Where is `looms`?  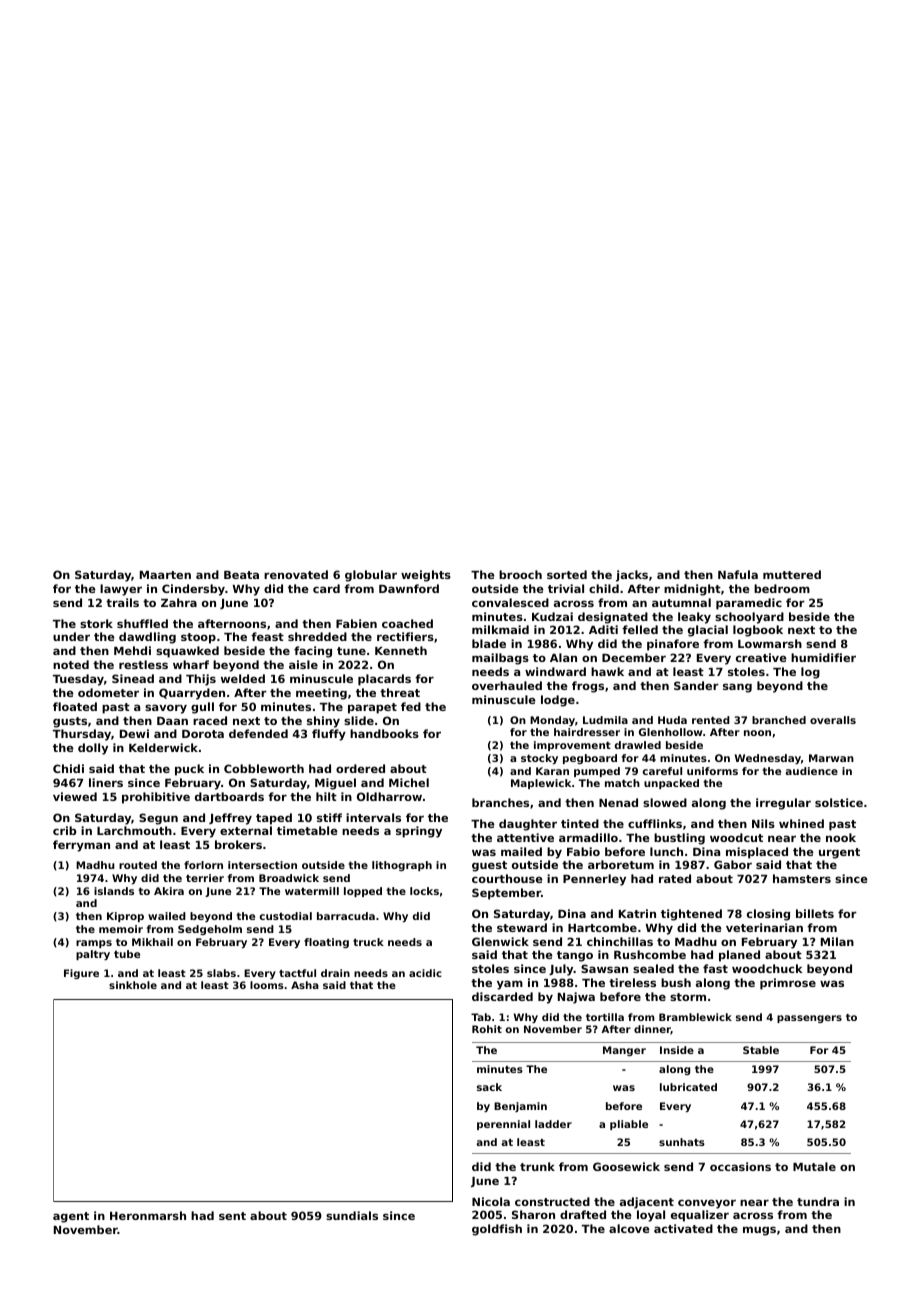 looms is located at coordinates (267, 985).
